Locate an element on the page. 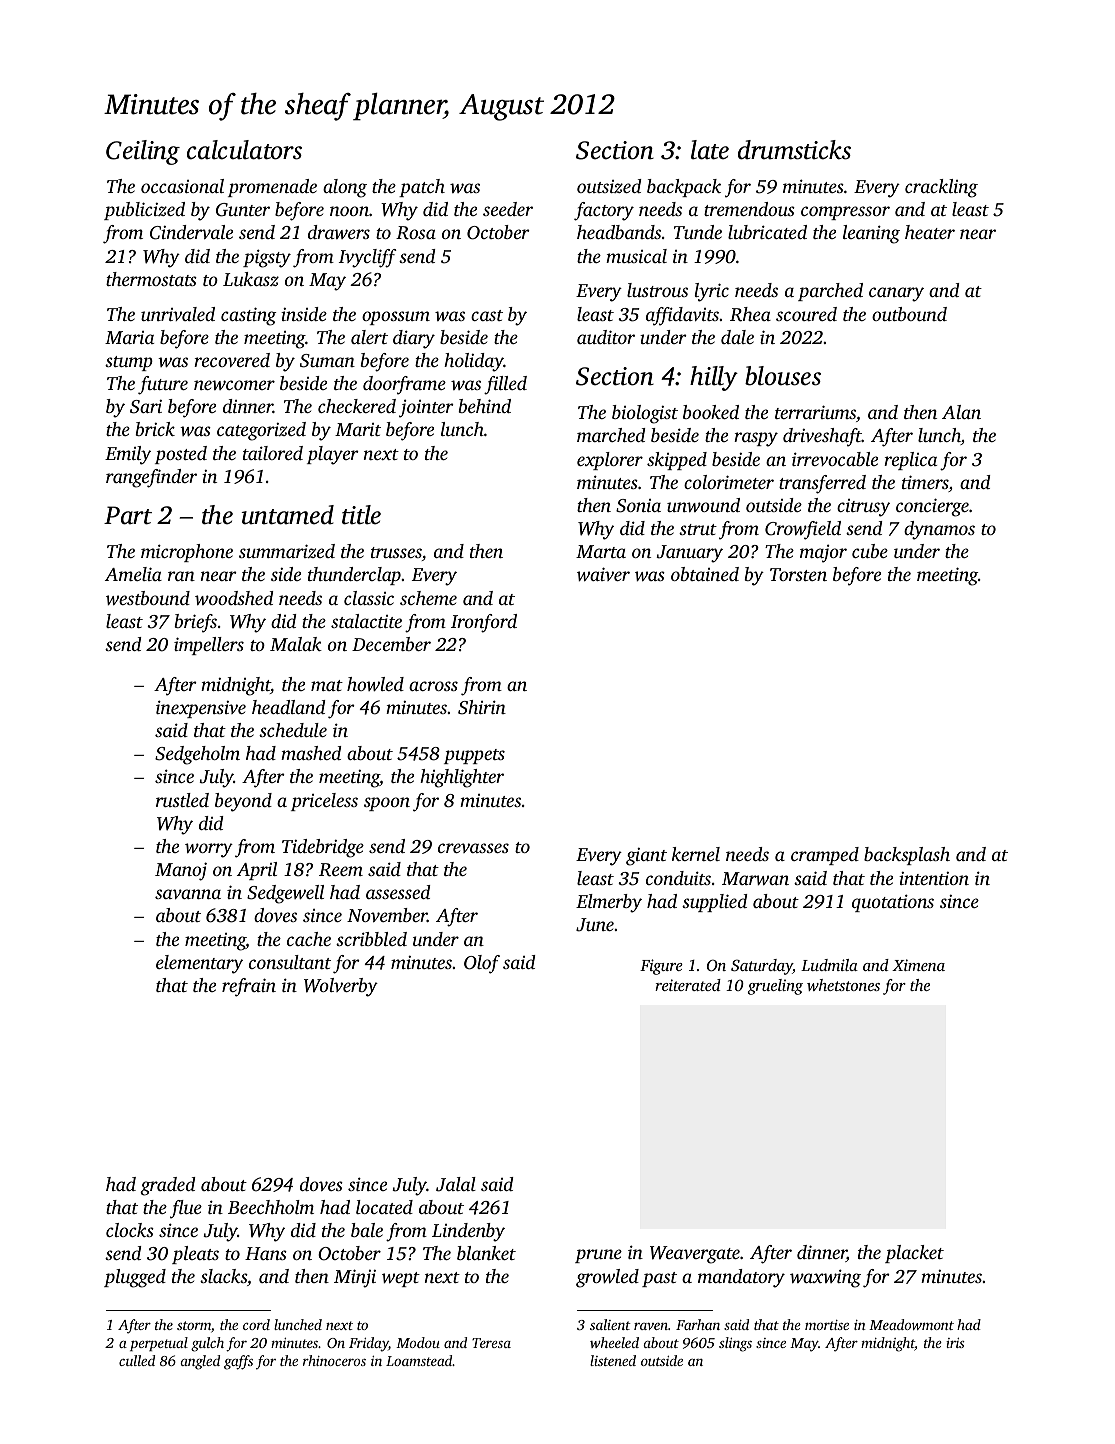 This document has width=1115, height=1444. jointer is located at coordinates (426, 408).
